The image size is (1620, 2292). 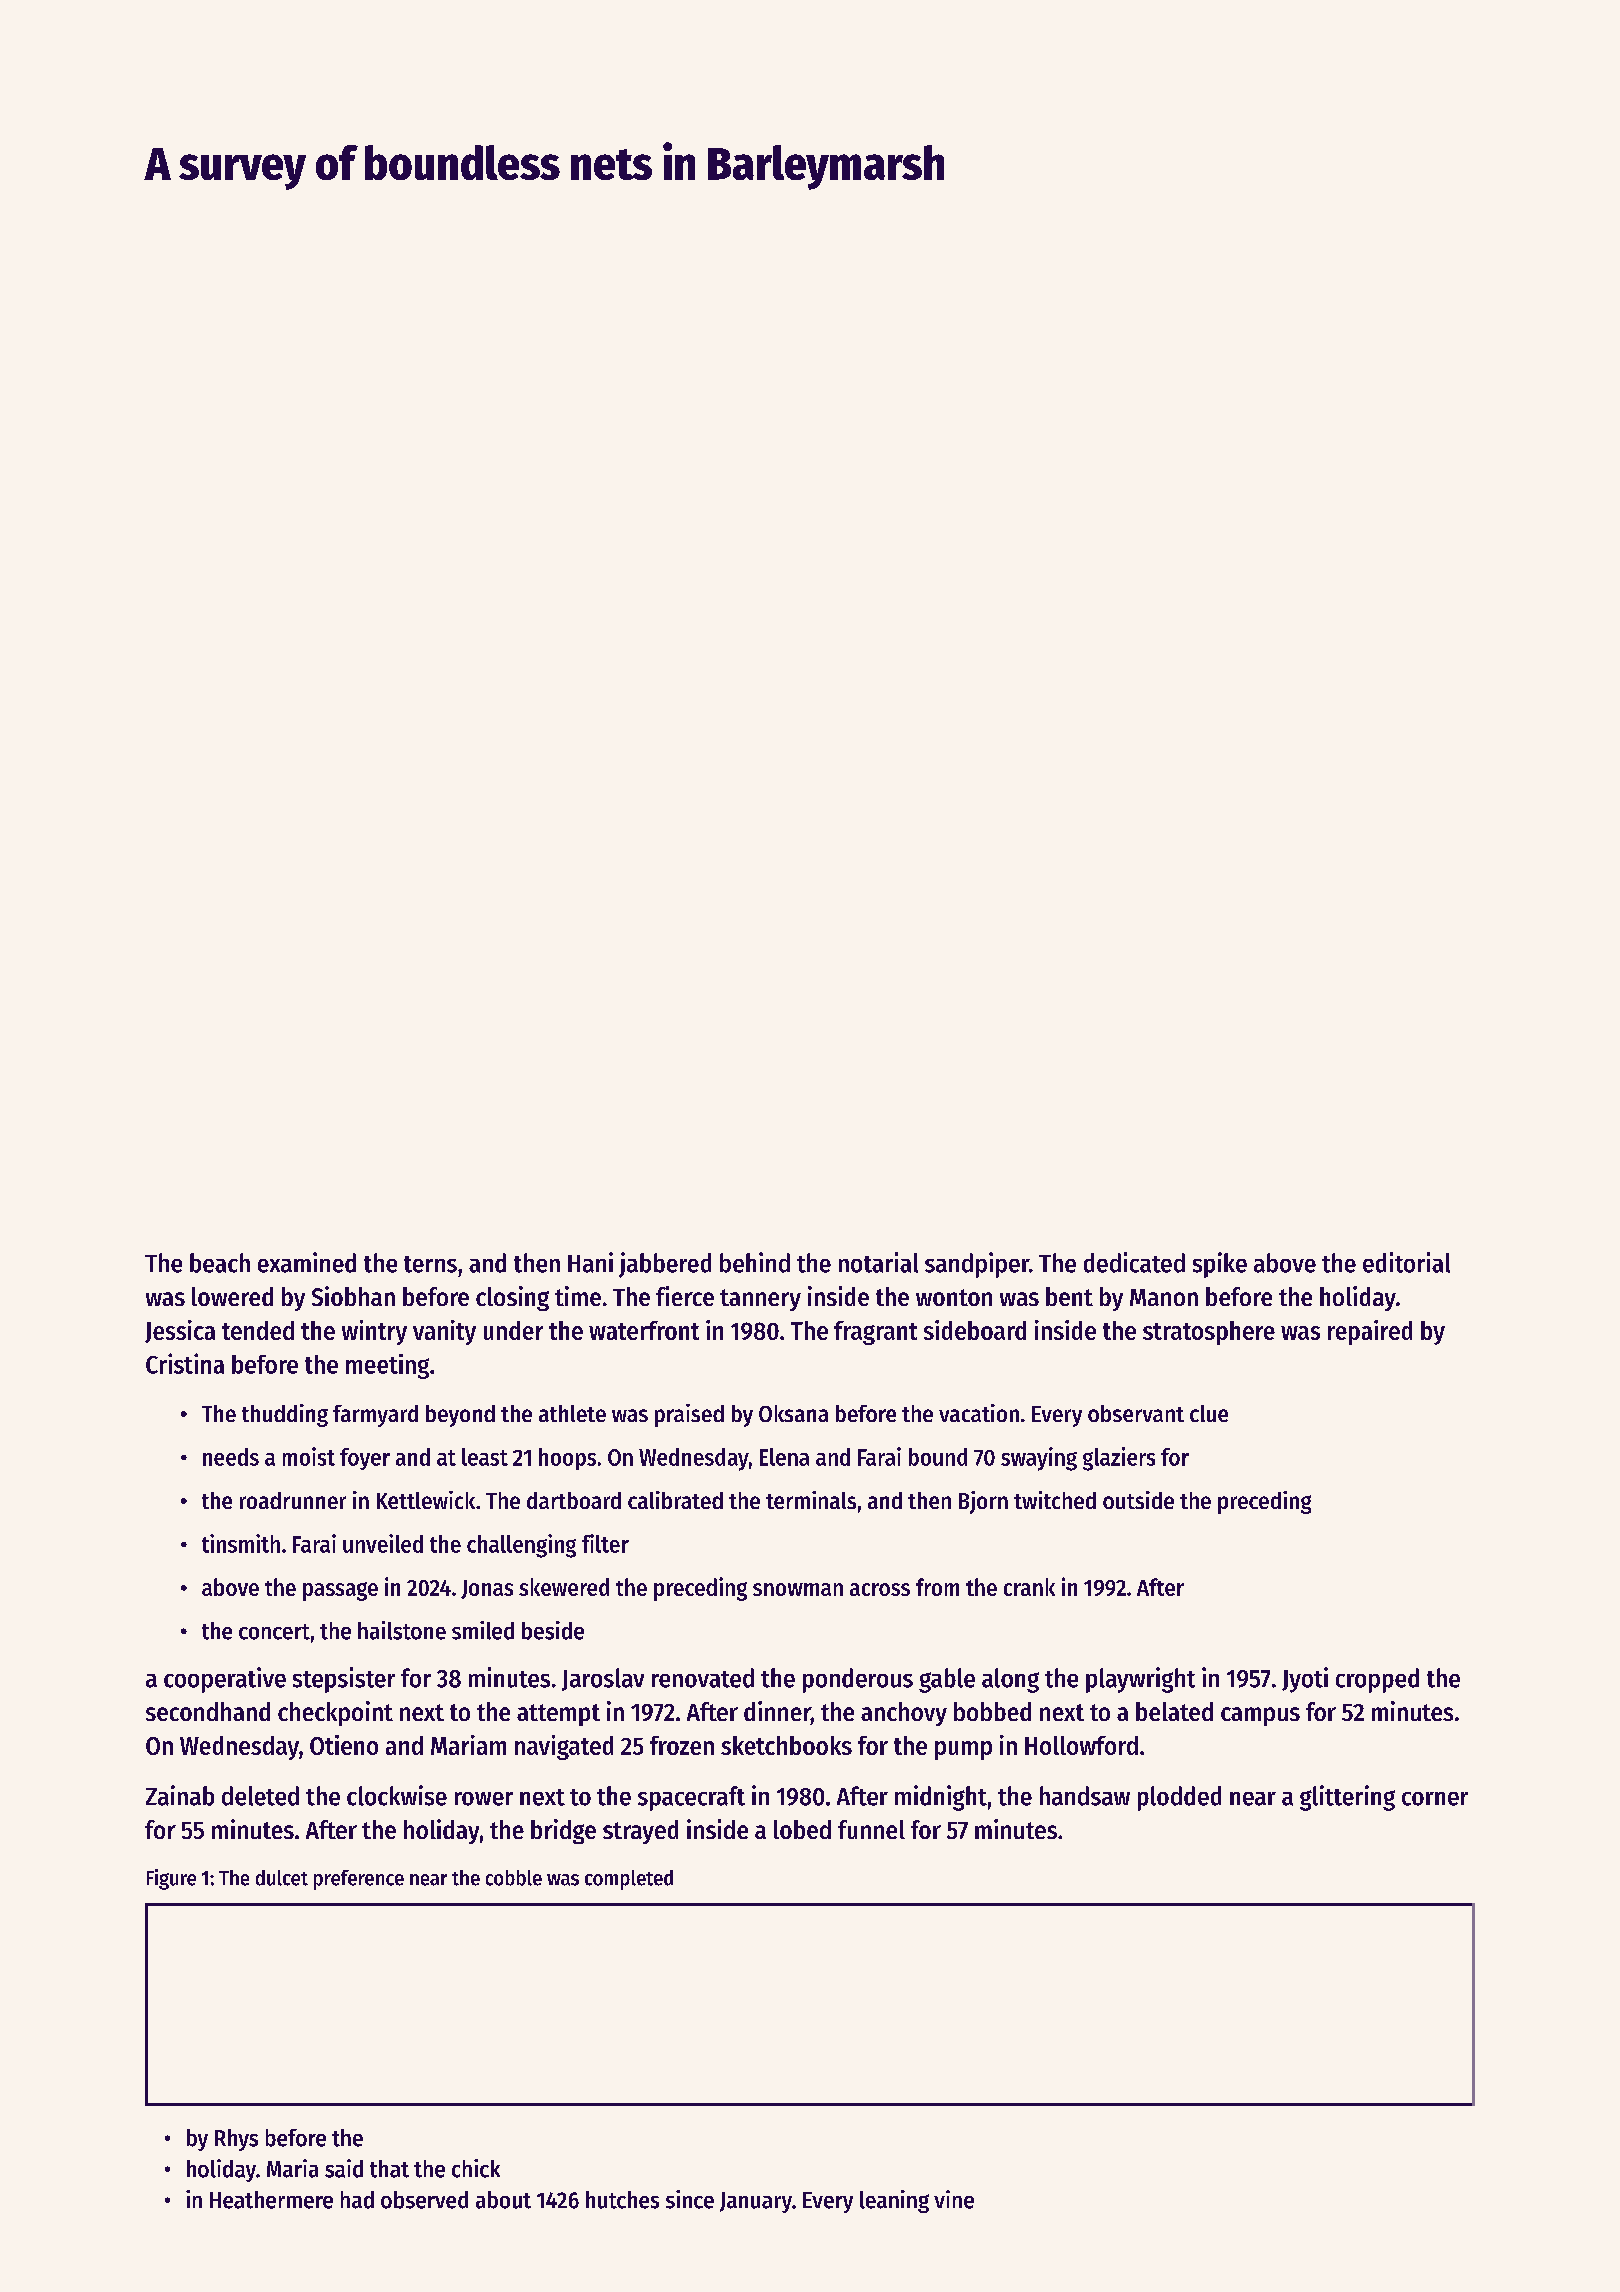 What do you see at coordinates (1377, 1680) in the screenshot?
I see `cropped` at bounding box center [1377, 1680].
